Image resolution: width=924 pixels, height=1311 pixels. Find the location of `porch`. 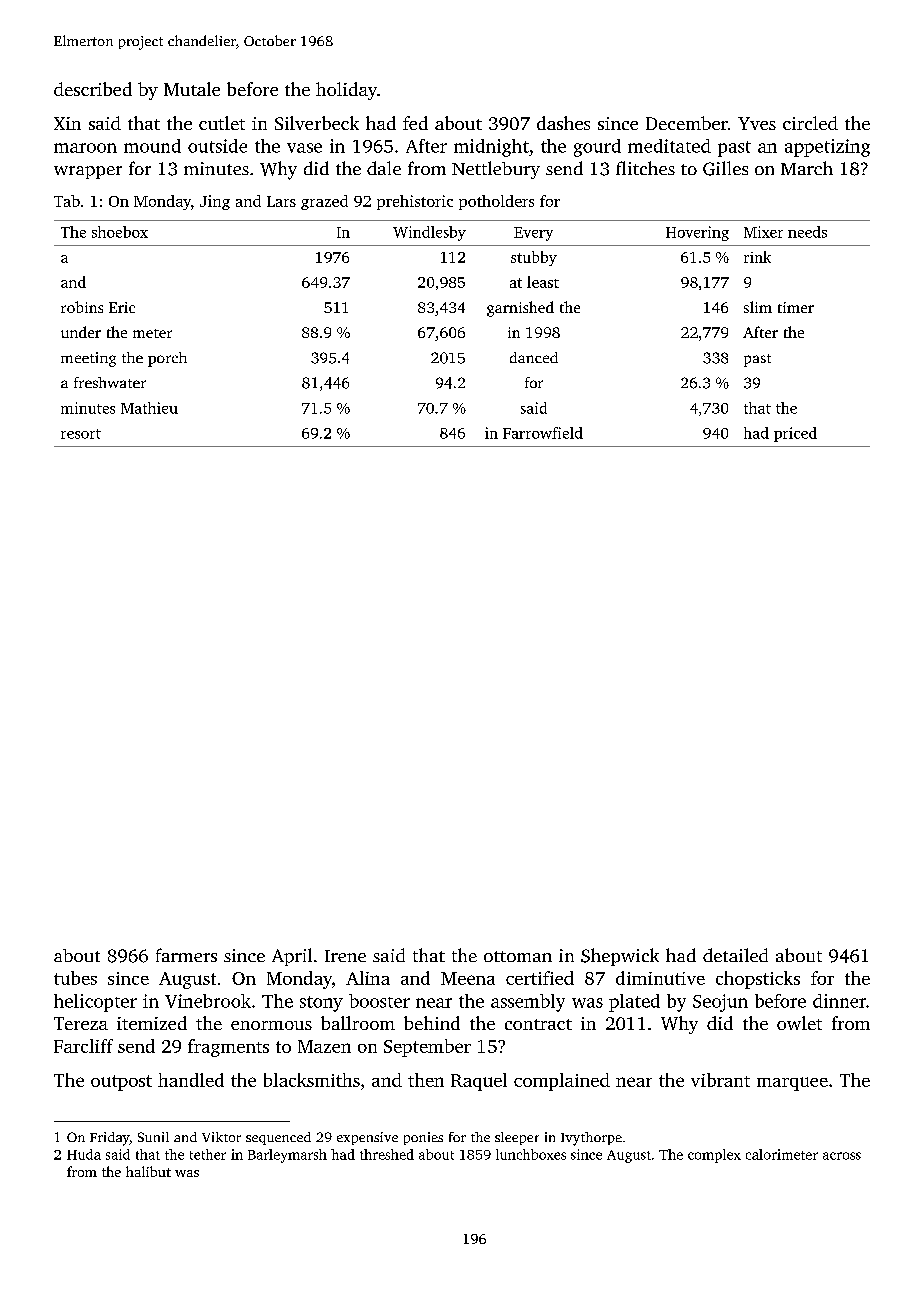

porch is located at coordinates (167, 359).
